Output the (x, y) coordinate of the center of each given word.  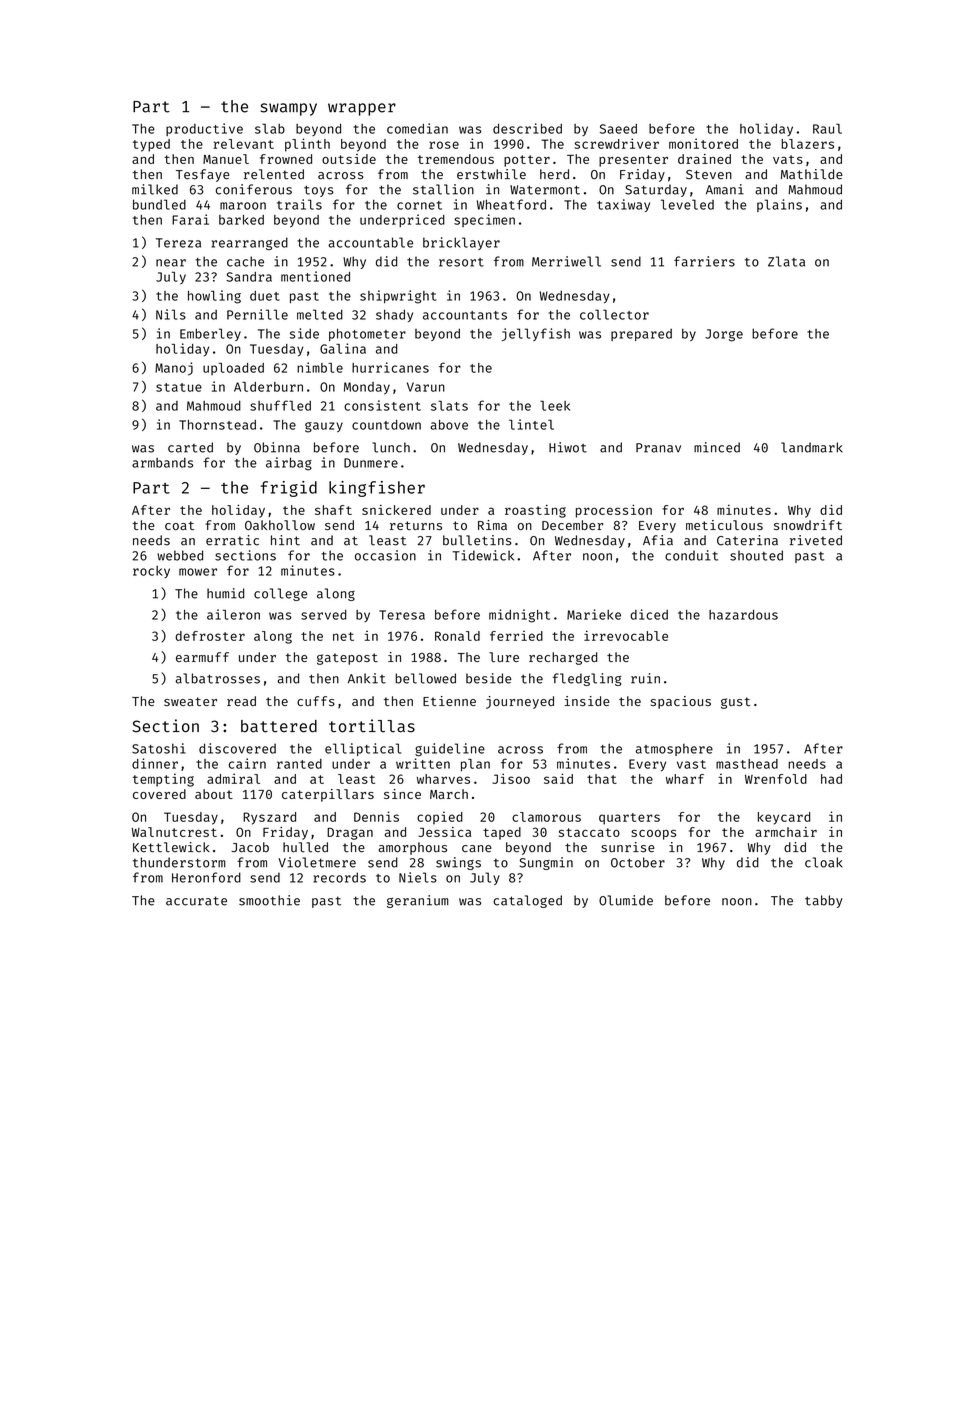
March (449, 794)
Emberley (210, 334)
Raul (827, 128)
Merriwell (566, 261)
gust (735, 703)
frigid (289, 489)
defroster (210, 636)
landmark (812, 447)
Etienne (449, 701)
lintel (531, 424)
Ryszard (269, 818)
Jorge (724, 335)
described (527, 128)
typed (151, 145)
